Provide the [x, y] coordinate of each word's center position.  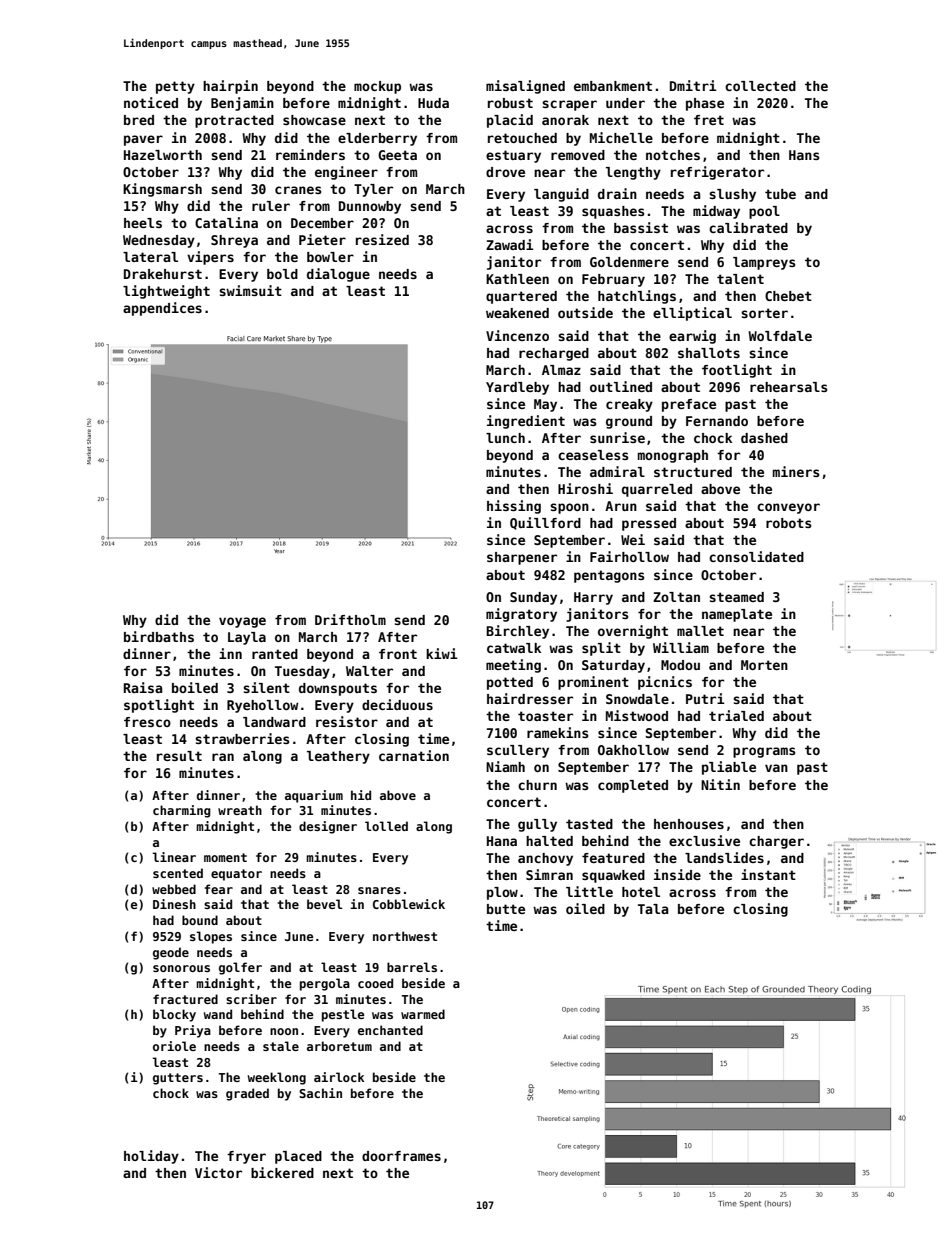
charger [776, 842]
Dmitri [693, 85]
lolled [386, 826]
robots [789, 523]
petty [175, 87]
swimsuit [250, 290]
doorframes [401, 1156]
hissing [514, 507]
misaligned [525, 87]
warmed [423, 1014]
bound [200, 920]
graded [247, 1094]
